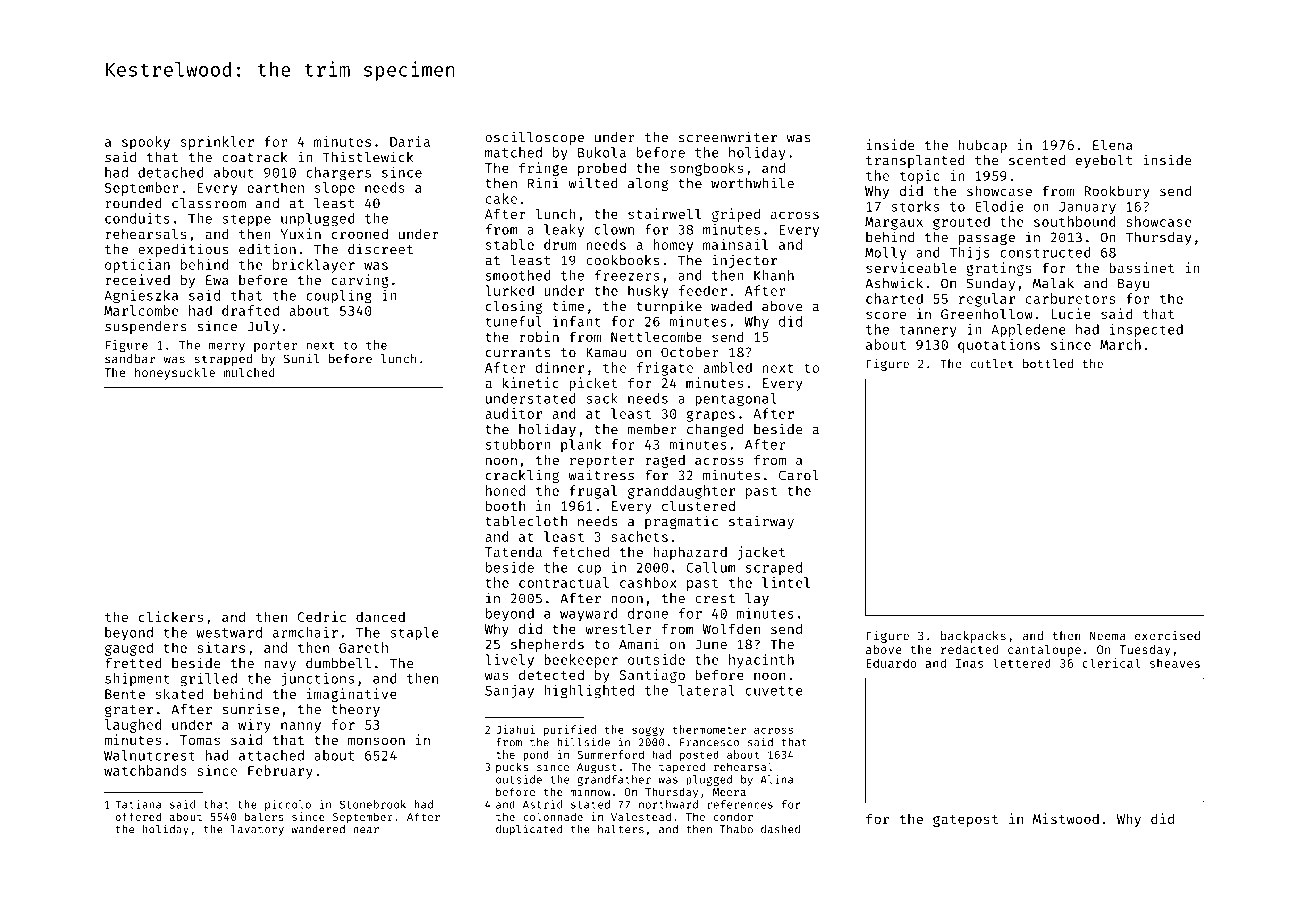  Describe the element at coordinates (534, 138) in the page. I see `oscilloscope` at that location.
